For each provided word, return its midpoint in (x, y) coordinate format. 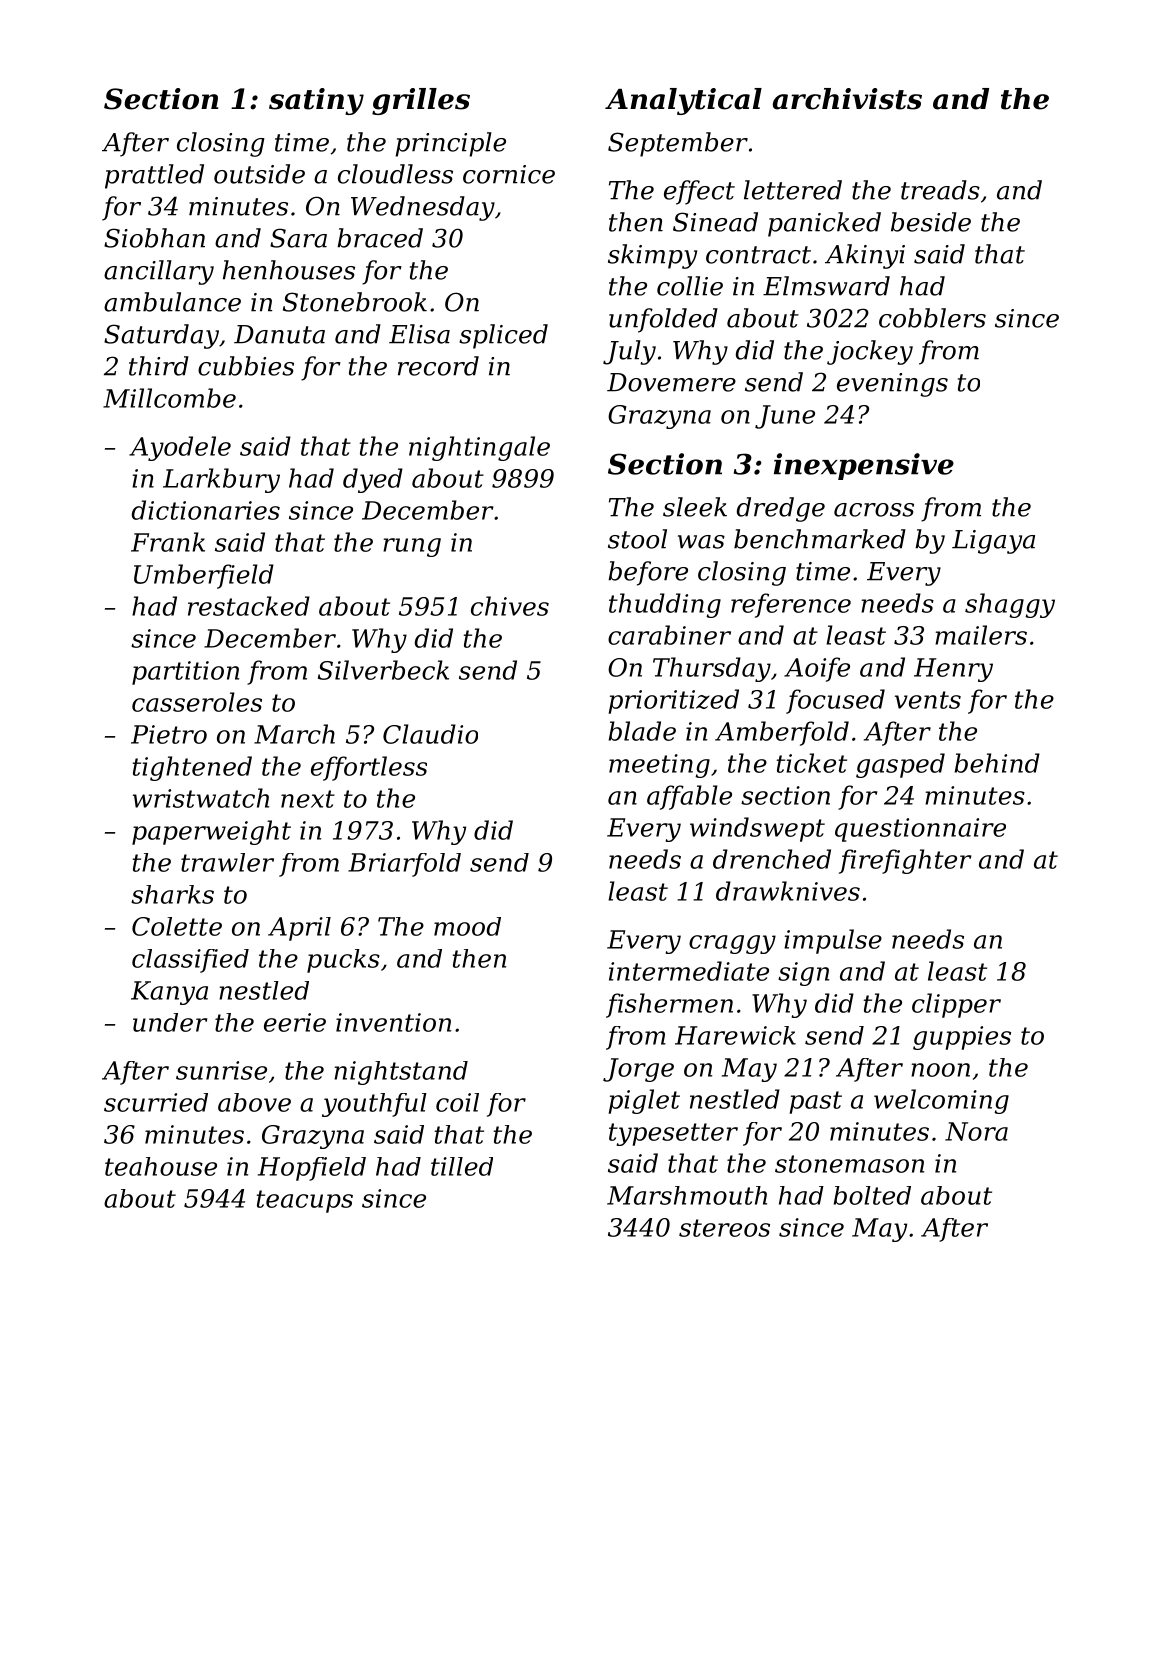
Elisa (419, 334)
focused (835, 701)
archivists (847, 99)
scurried (156, 1102)
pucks (343, 961)
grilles (421, 101)
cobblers (932, 318)
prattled (154, 176)
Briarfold (404, 865)
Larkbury (221, 480)
